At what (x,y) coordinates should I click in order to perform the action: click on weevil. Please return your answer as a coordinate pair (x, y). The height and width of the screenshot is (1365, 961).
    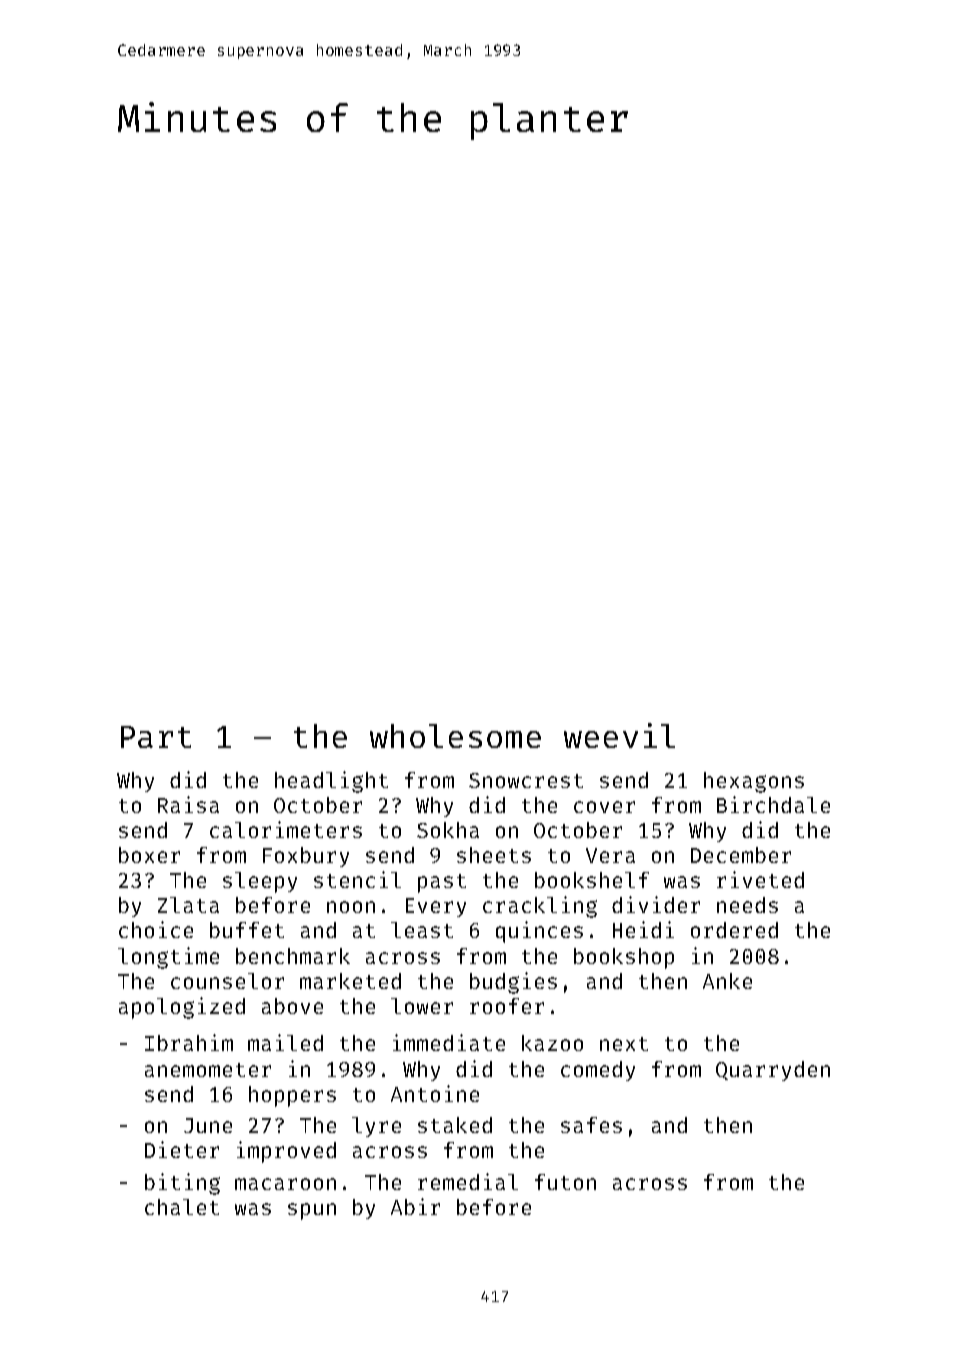
    Looking at the image, I should click on (619, 735).
